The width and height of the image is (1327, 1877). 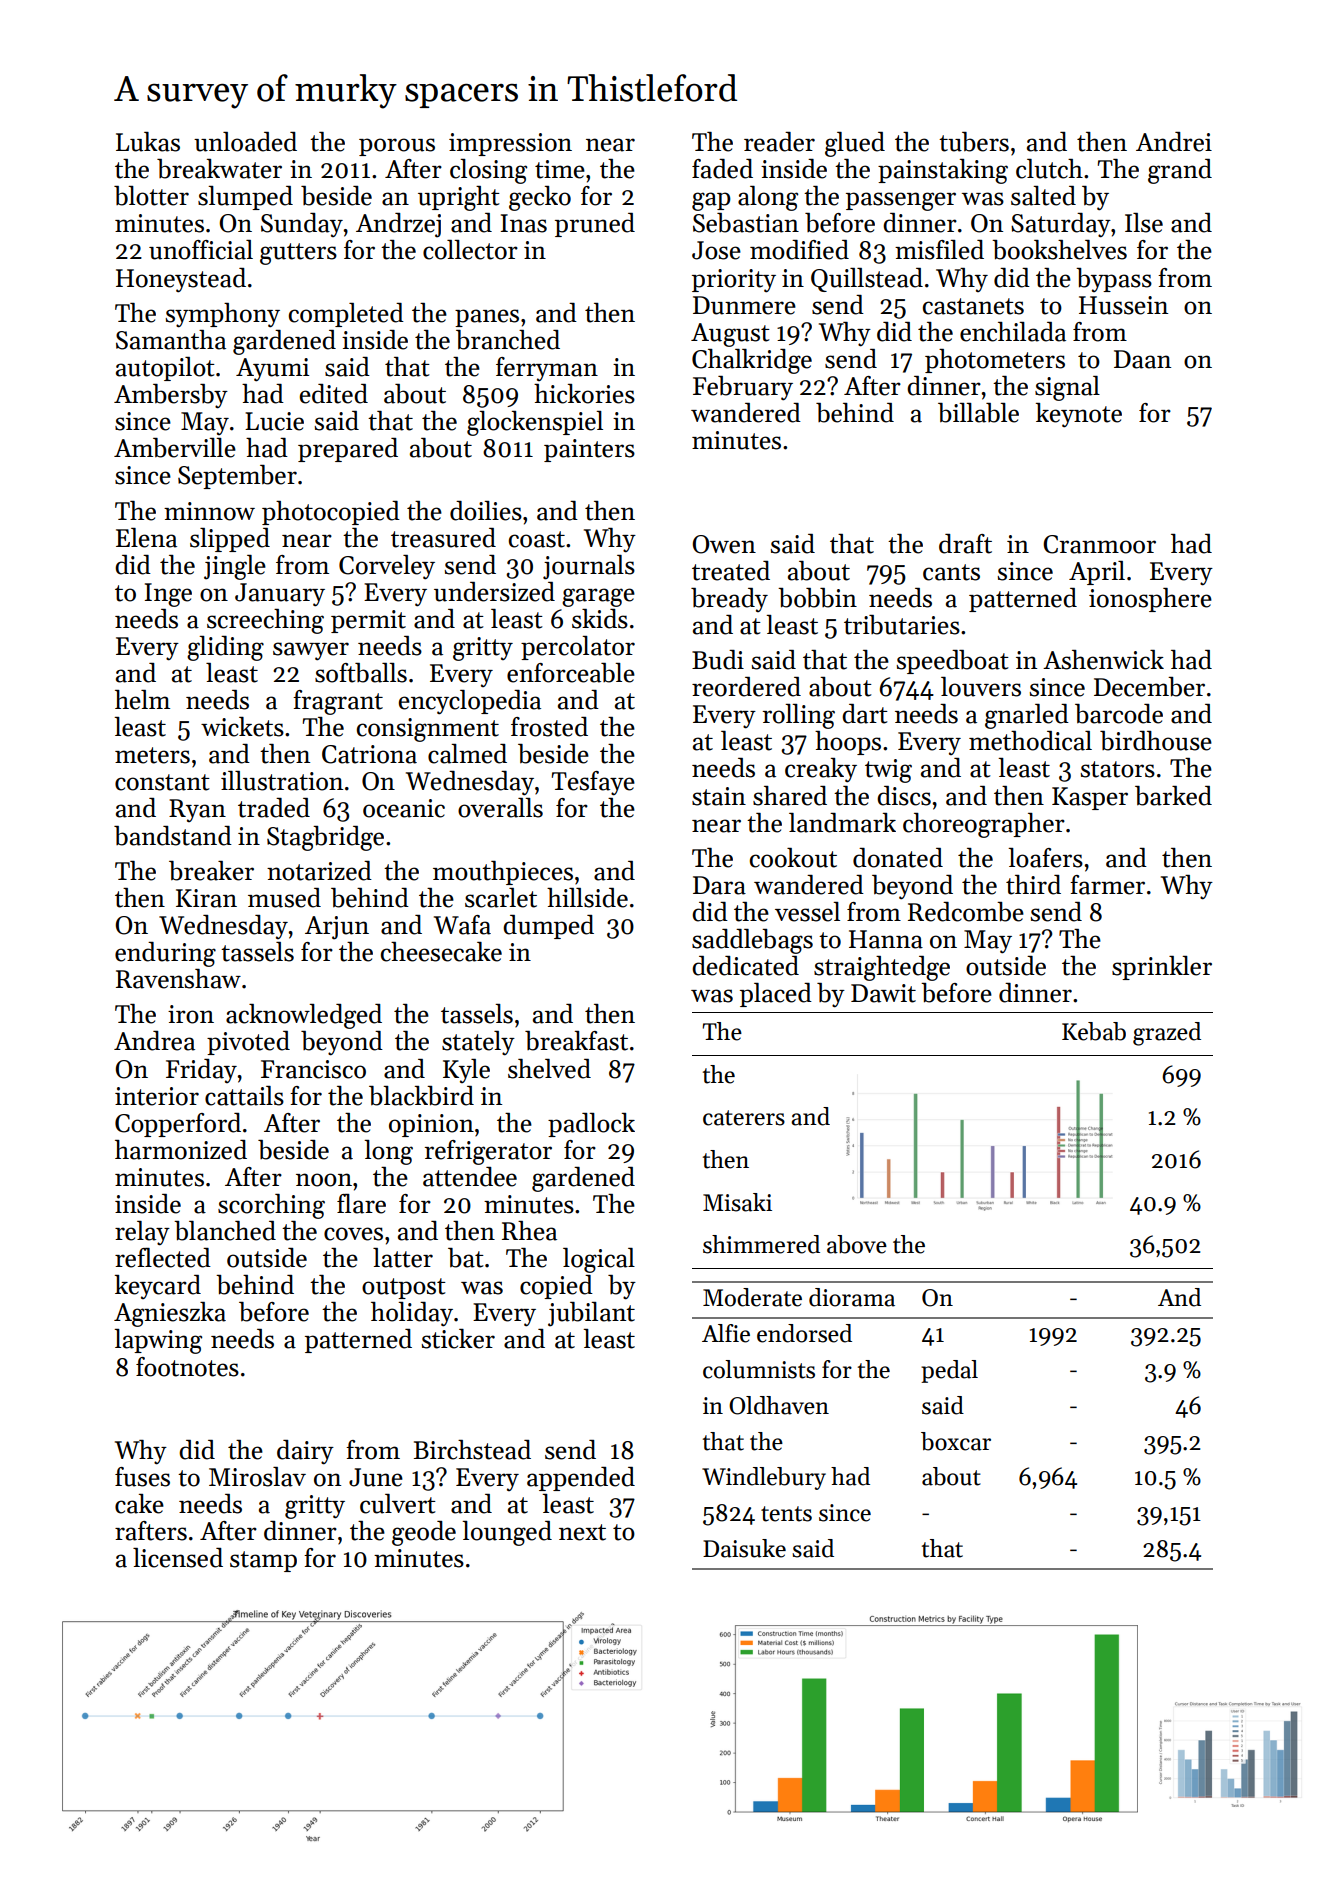 What do you see at coordinates (779, 142) in the image?
I see `reader` at bounding box center [779, 142].
